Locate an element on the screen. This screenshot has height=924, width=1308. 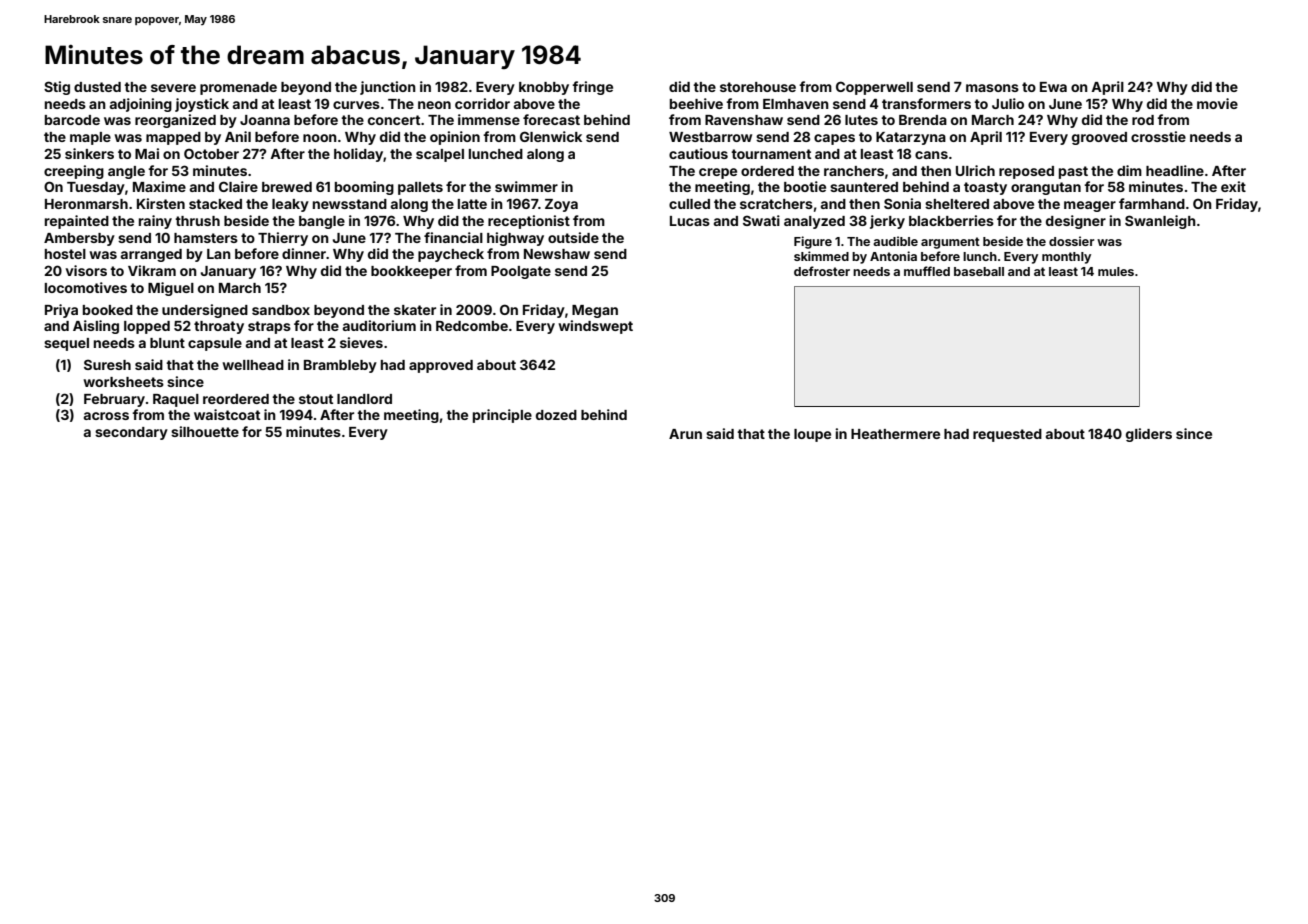
Swanleigh is located at coordinates (1160, 222).
